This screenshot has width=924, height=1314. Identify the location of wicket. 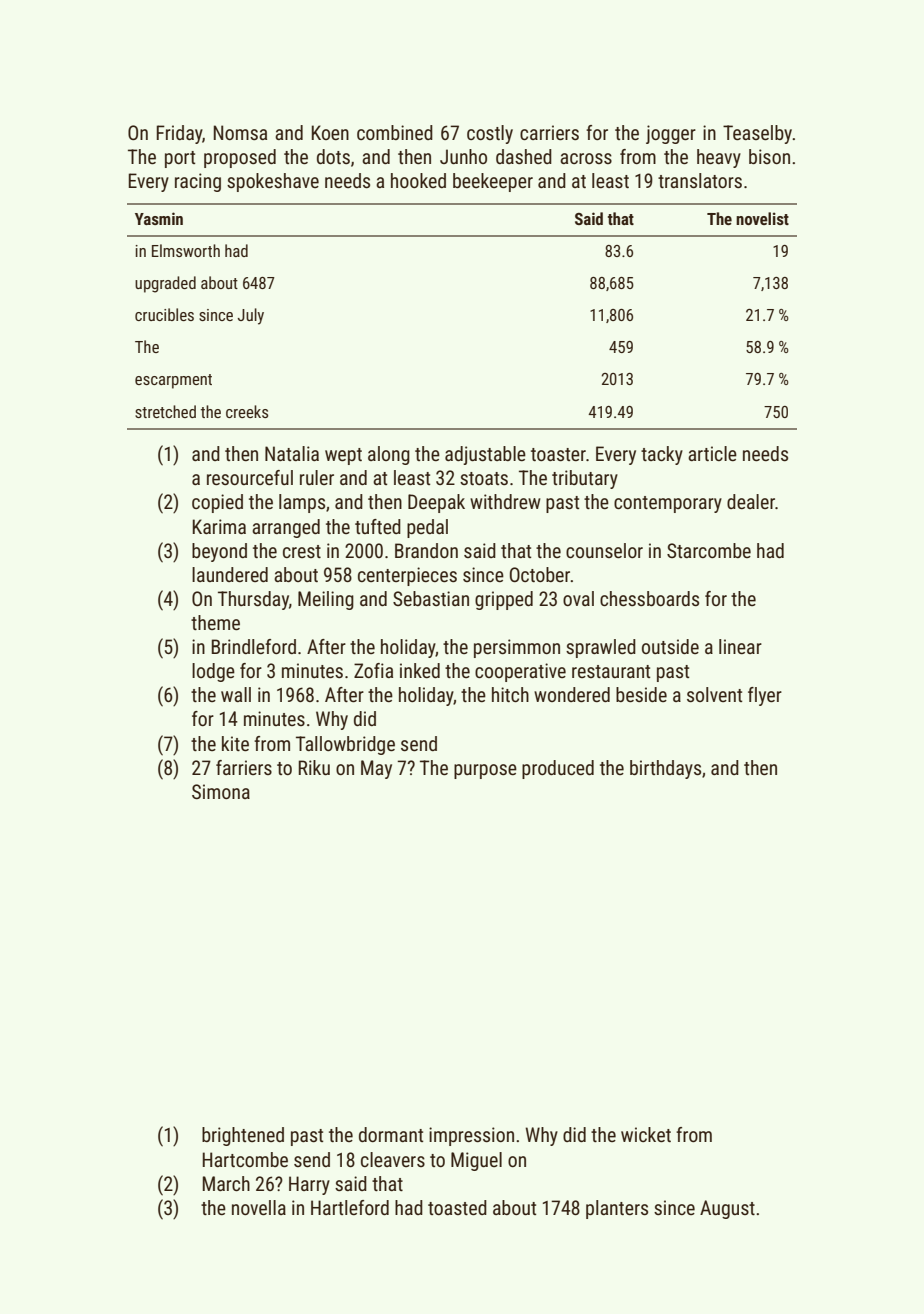
(646, 1134).
